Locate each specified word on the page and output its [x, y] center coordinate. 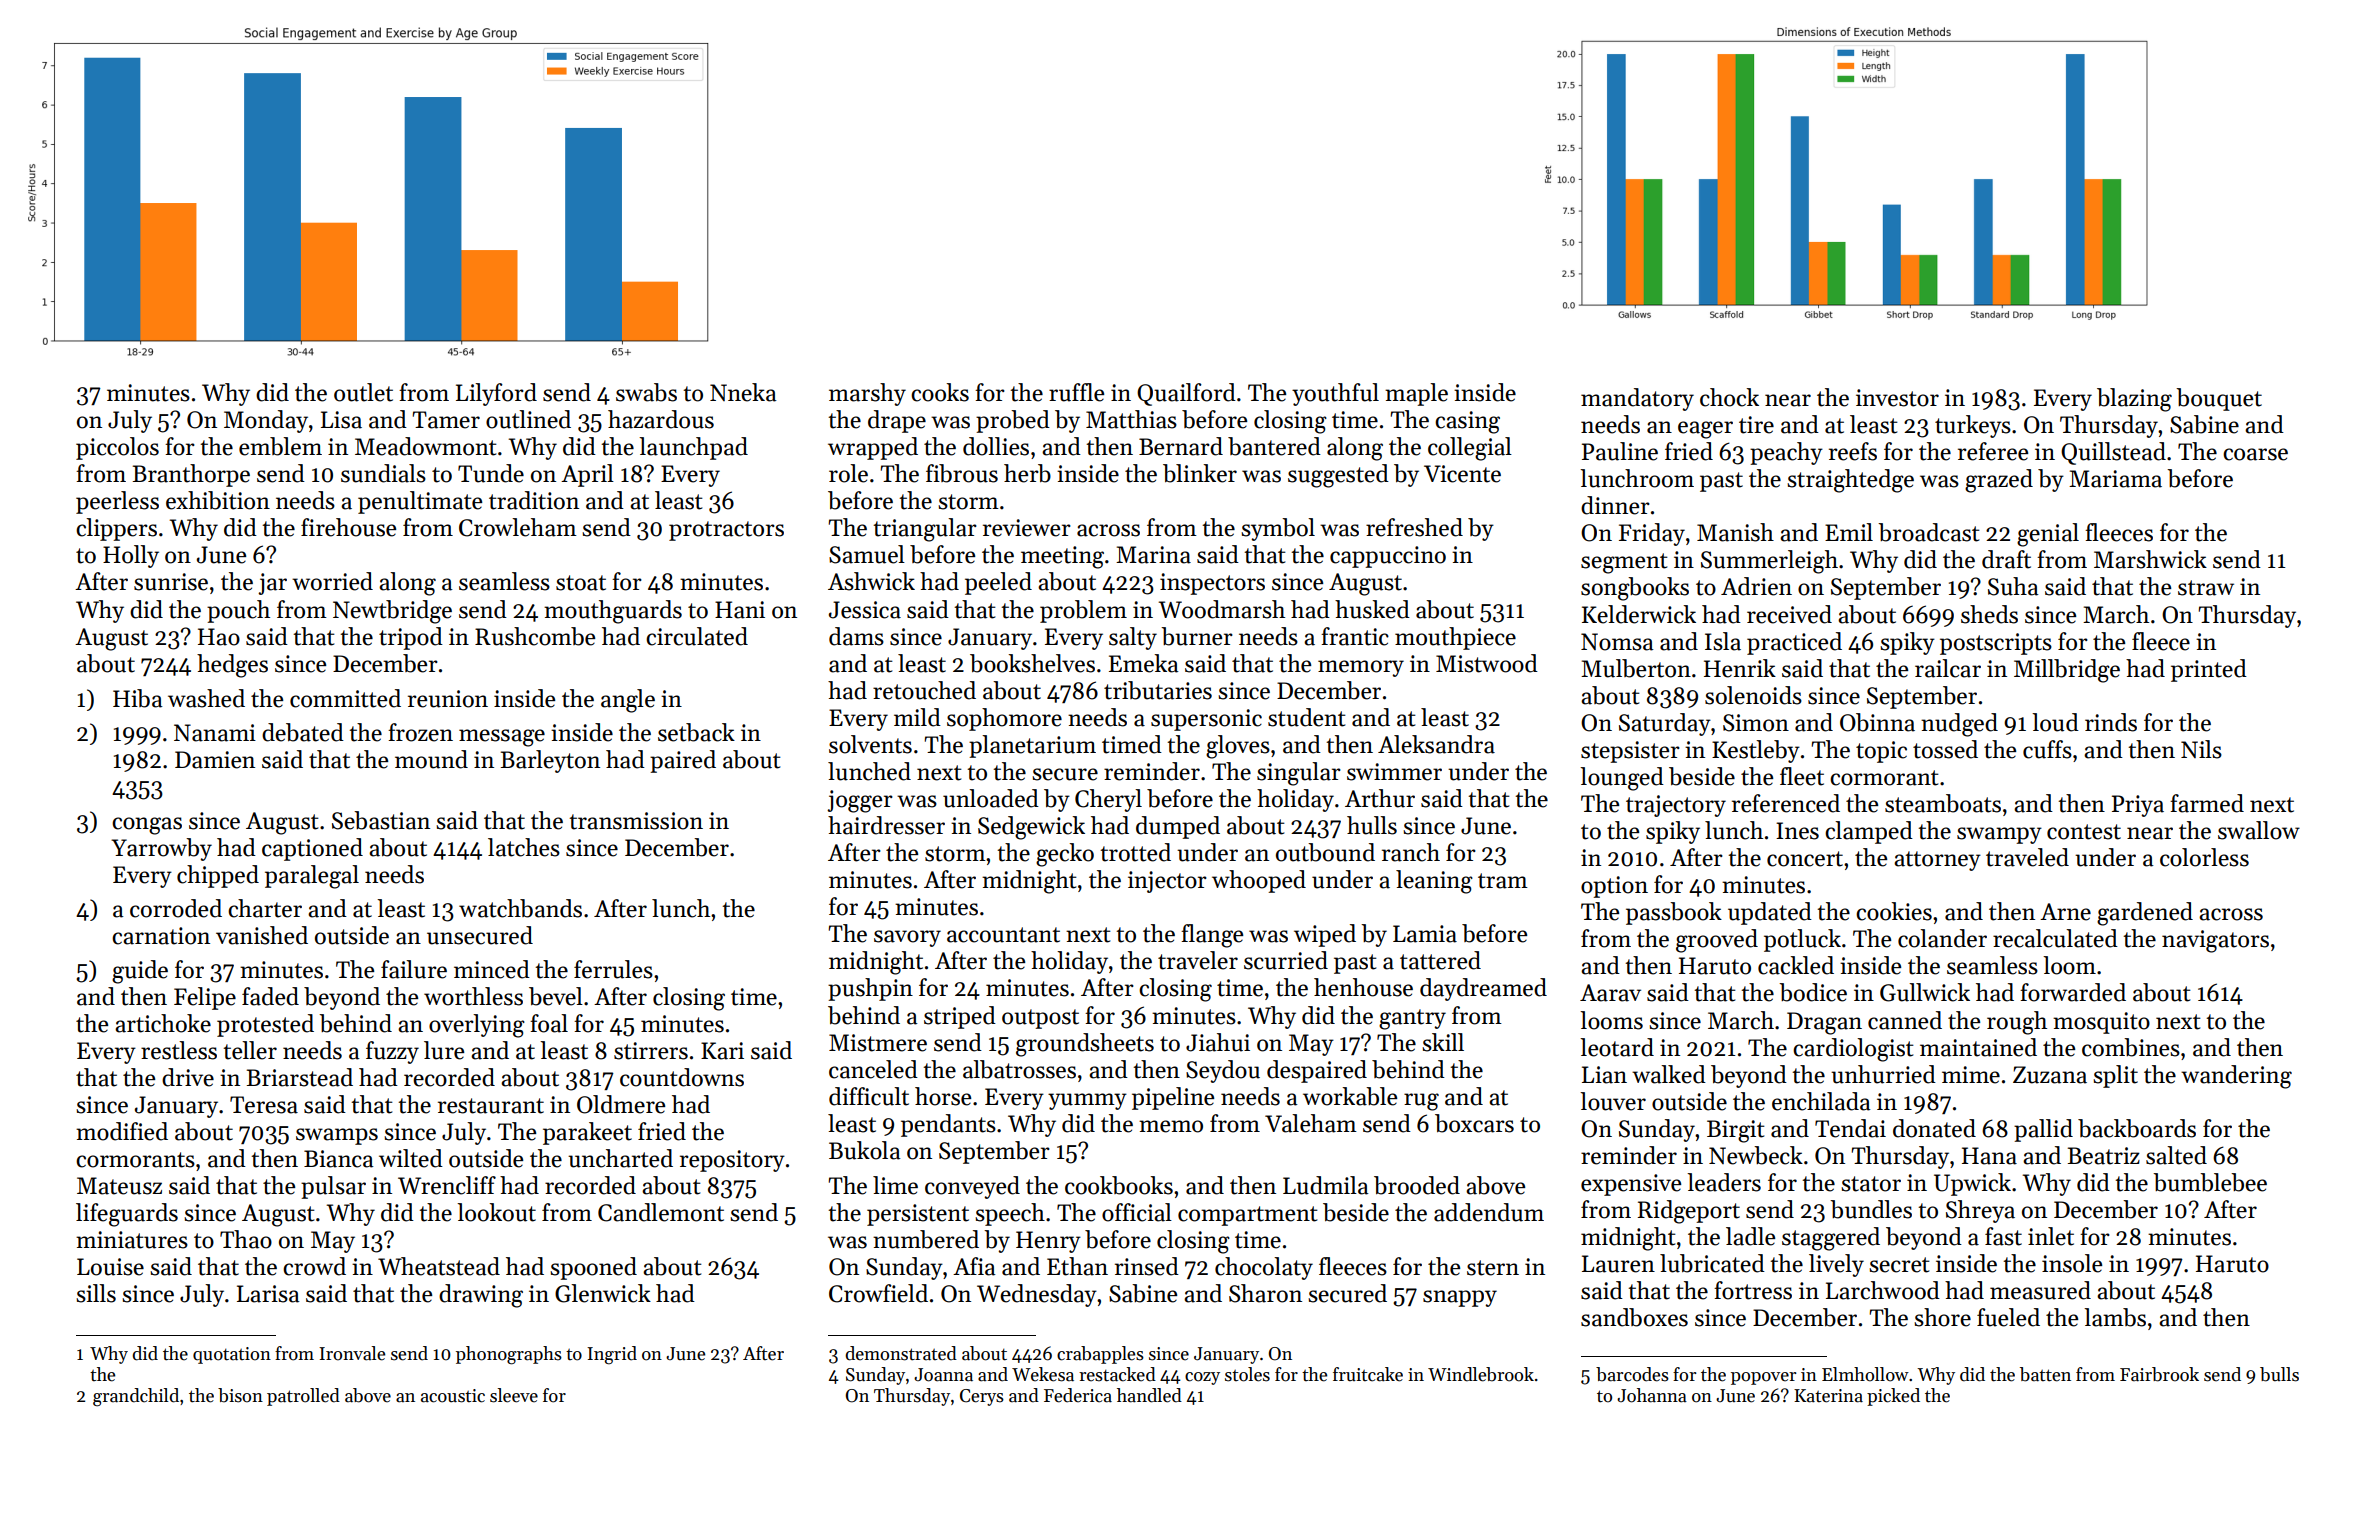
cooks [940, 392]
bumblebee [2210, 1182]
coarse [2255, 454]
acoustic [453, 1396]
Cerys [982, 1397]
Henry [1048, 1242]
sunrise [171, 582]
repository [732, 1161]
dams [856, 636]
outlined [528, 419]
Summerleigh [1769, 562]
